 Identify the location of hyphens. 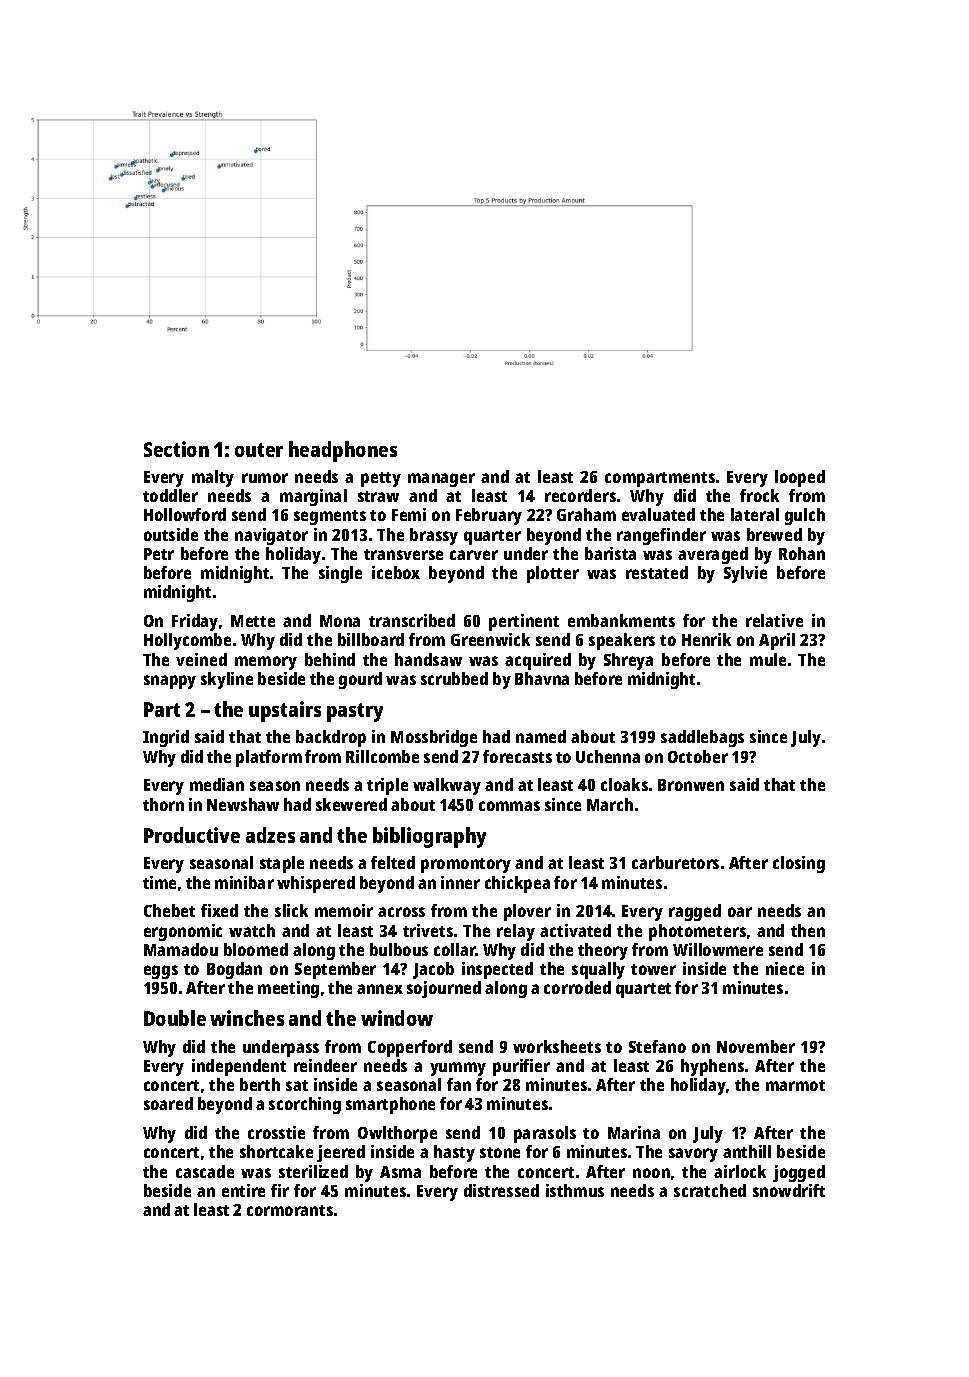
(712, 1067).
